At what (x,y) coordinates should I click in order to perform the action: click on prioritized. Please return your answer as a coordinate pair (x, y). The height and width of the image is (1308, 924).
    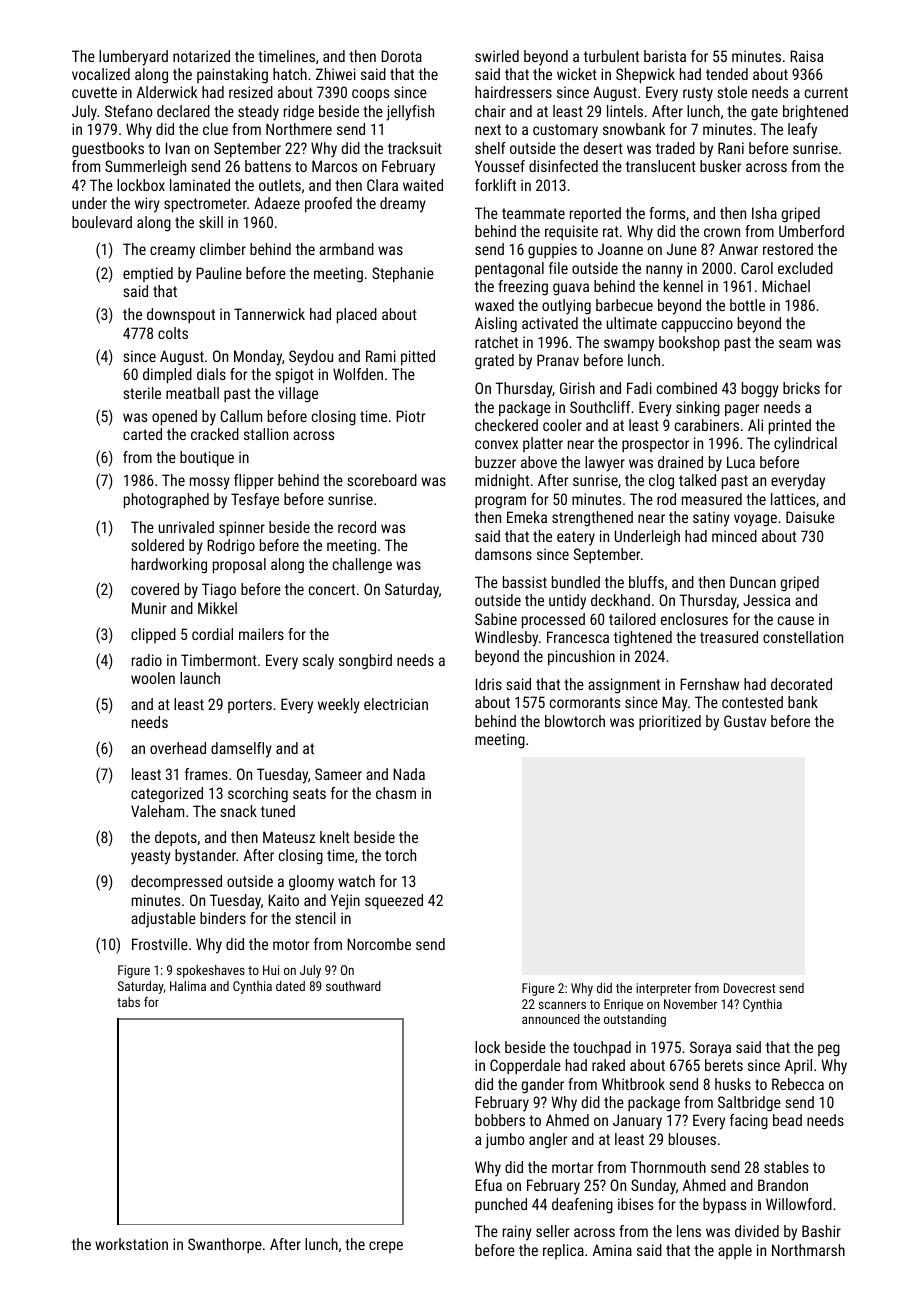
    Looking at the image, I should click on (670, 722).
